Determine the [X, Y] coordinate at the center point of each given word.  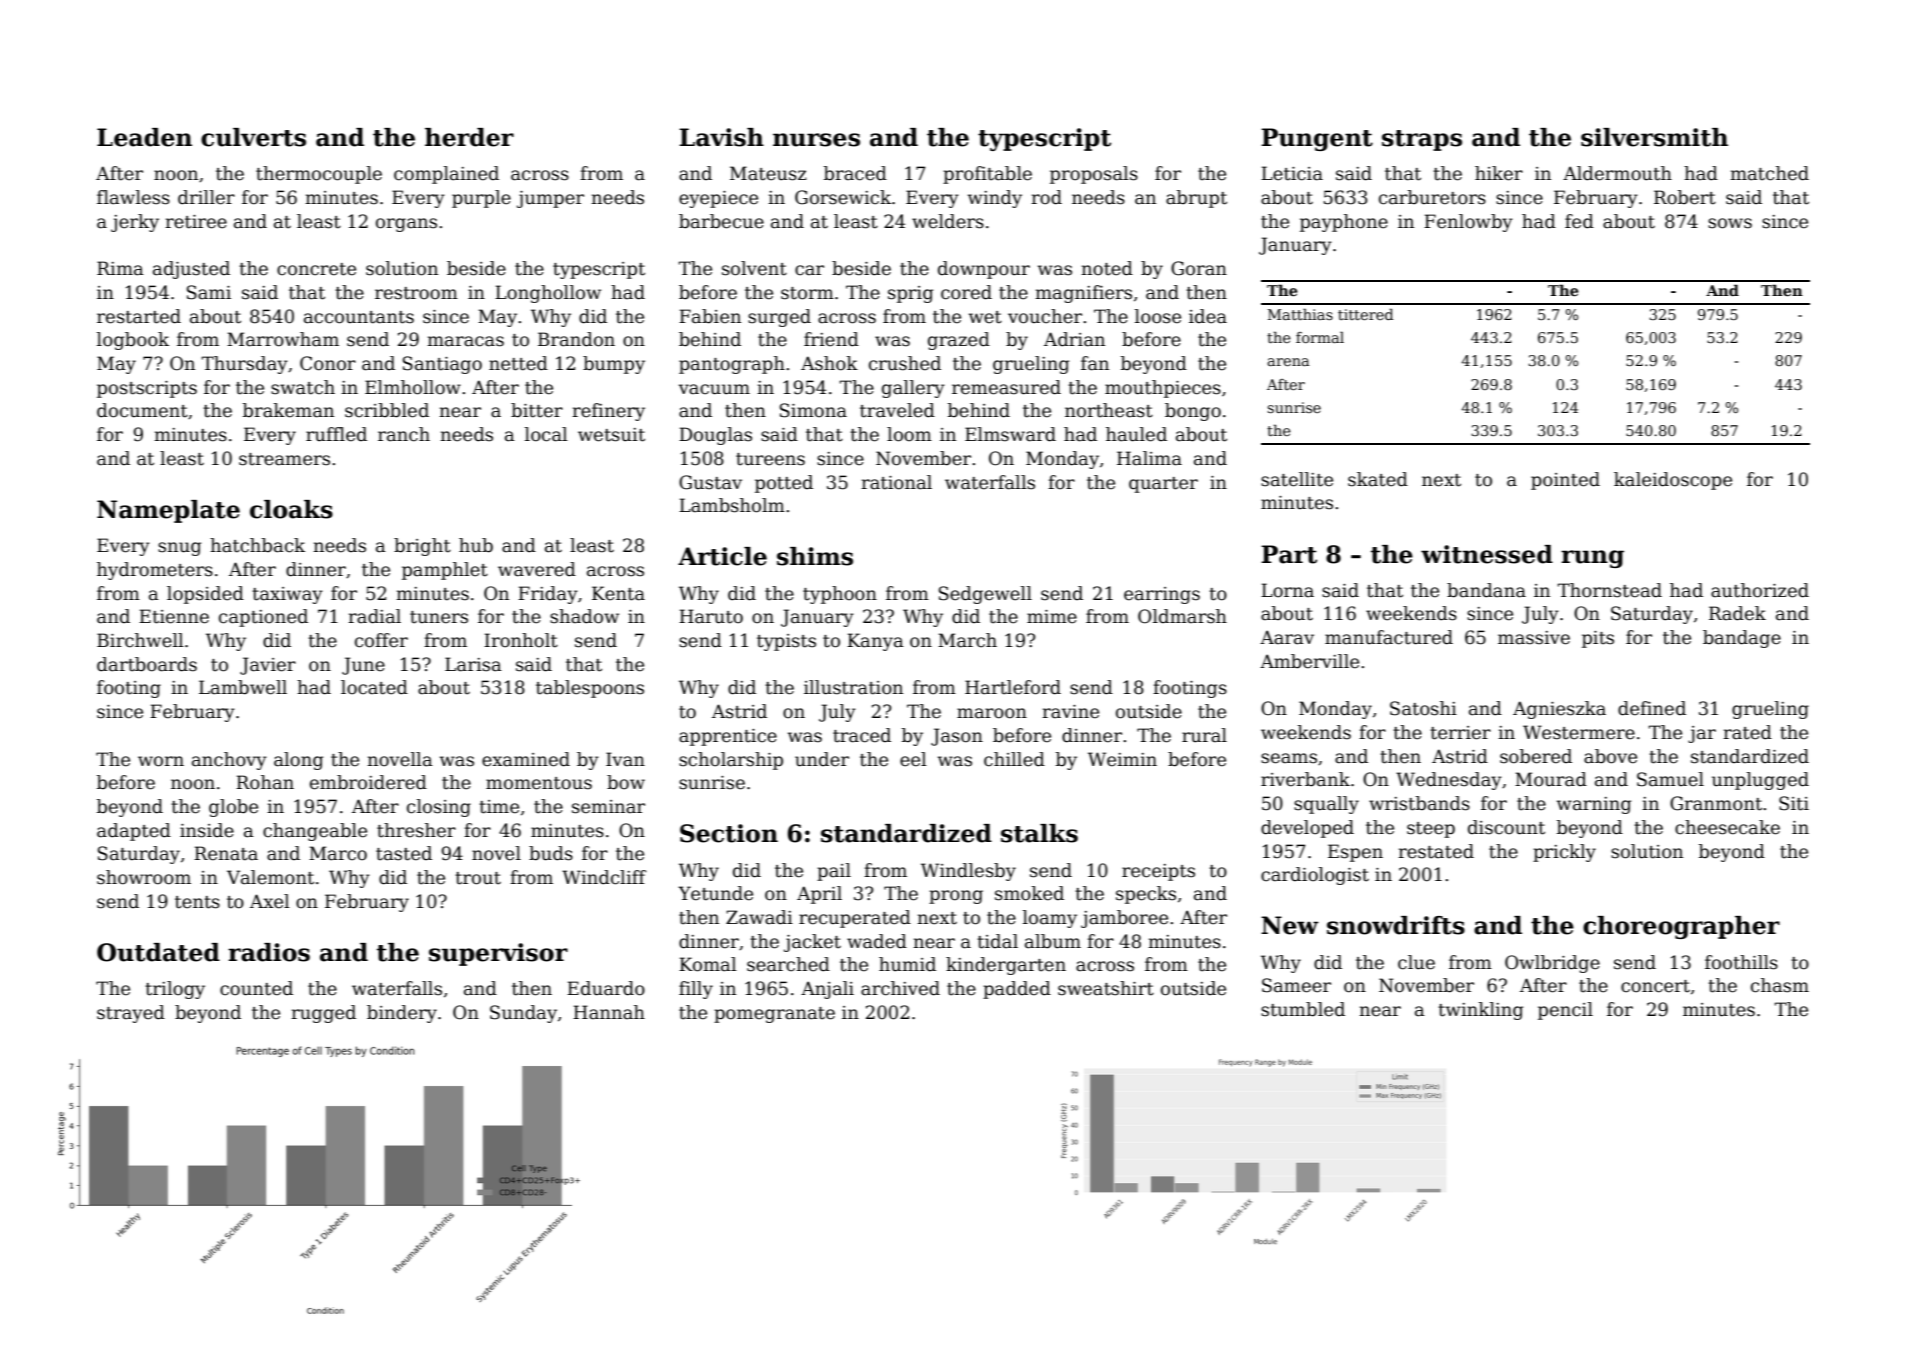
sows [1730, 223]
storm [807, 293]
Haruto [711, 616]
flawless [133, 197]
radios [269, 952]
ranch [404, 434]
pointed [1565, 481]
